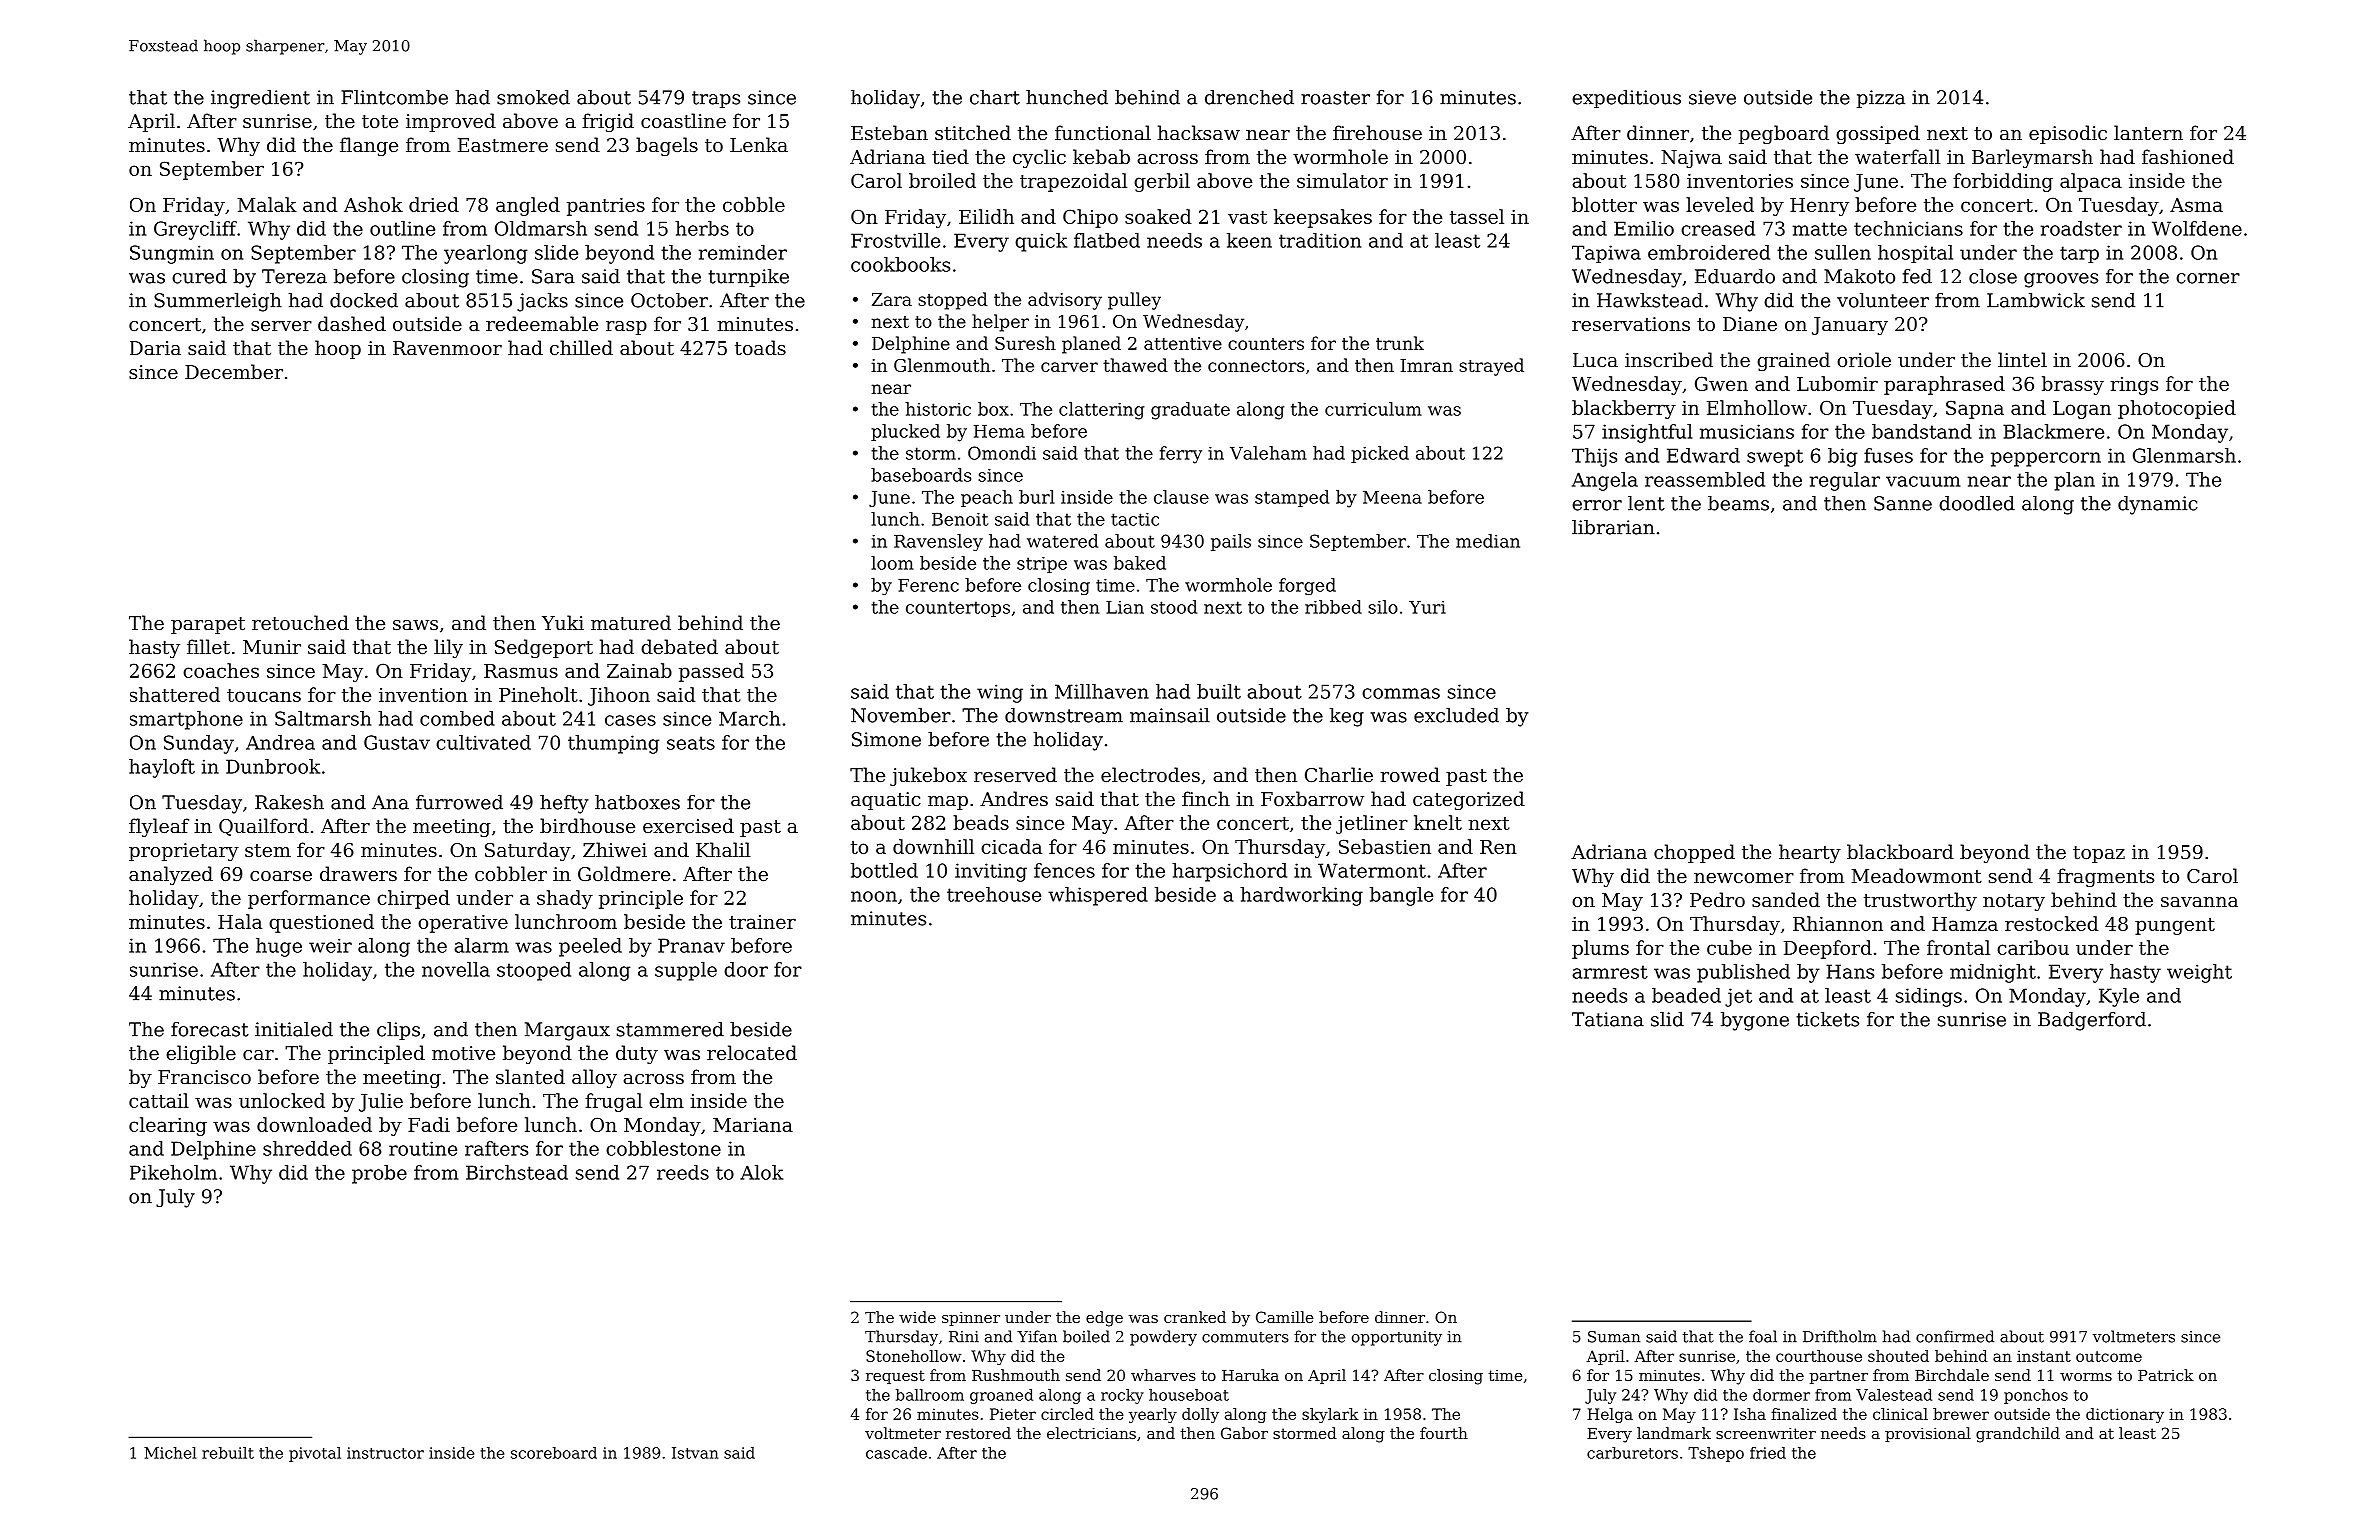  What do you see at coordinates (716, 99) in the document?
I see `traps` at bounding box center [716, 99].
